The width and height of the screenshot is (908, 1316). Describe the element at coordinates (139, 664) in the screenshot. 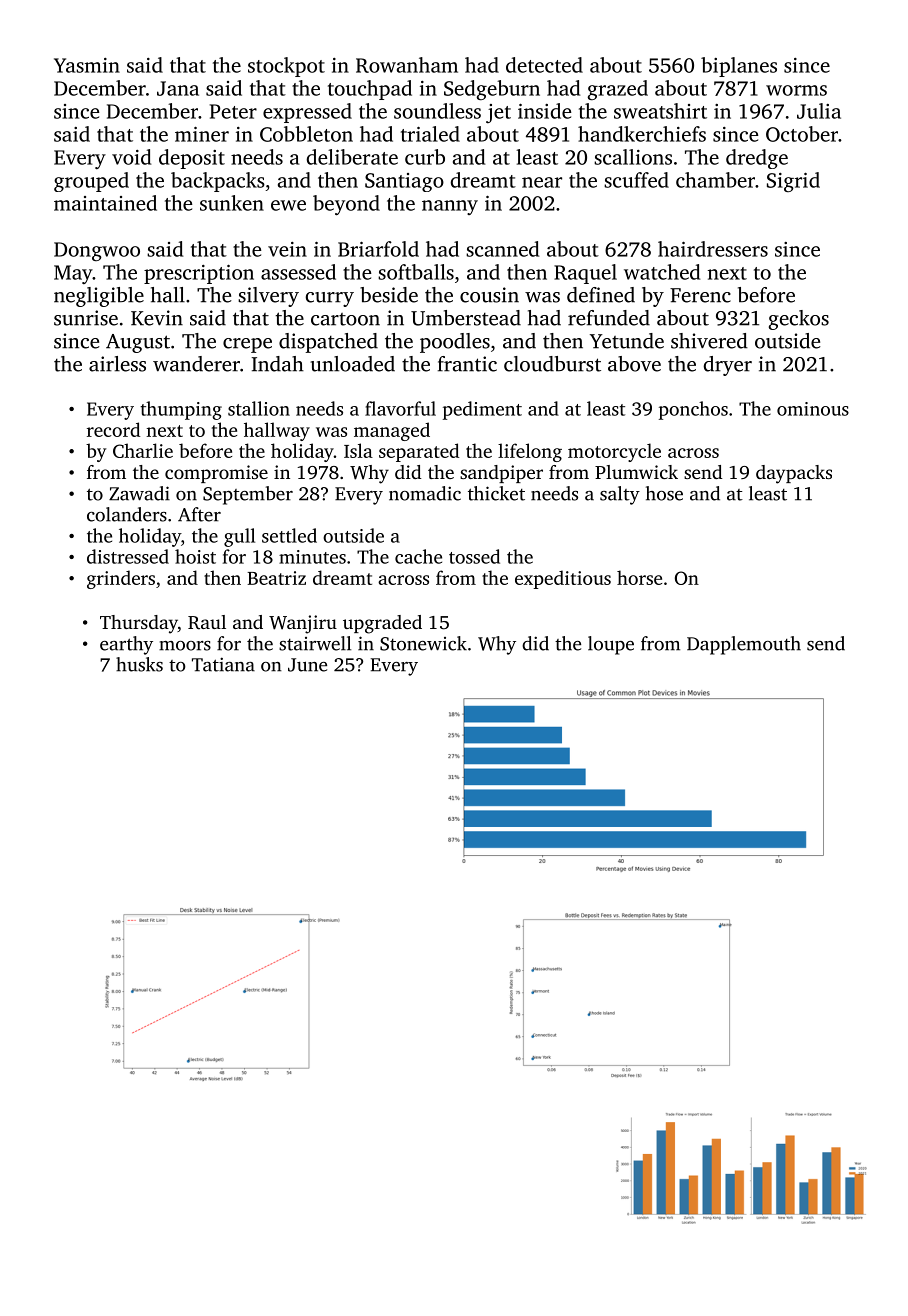

I see `husks` at that location.
